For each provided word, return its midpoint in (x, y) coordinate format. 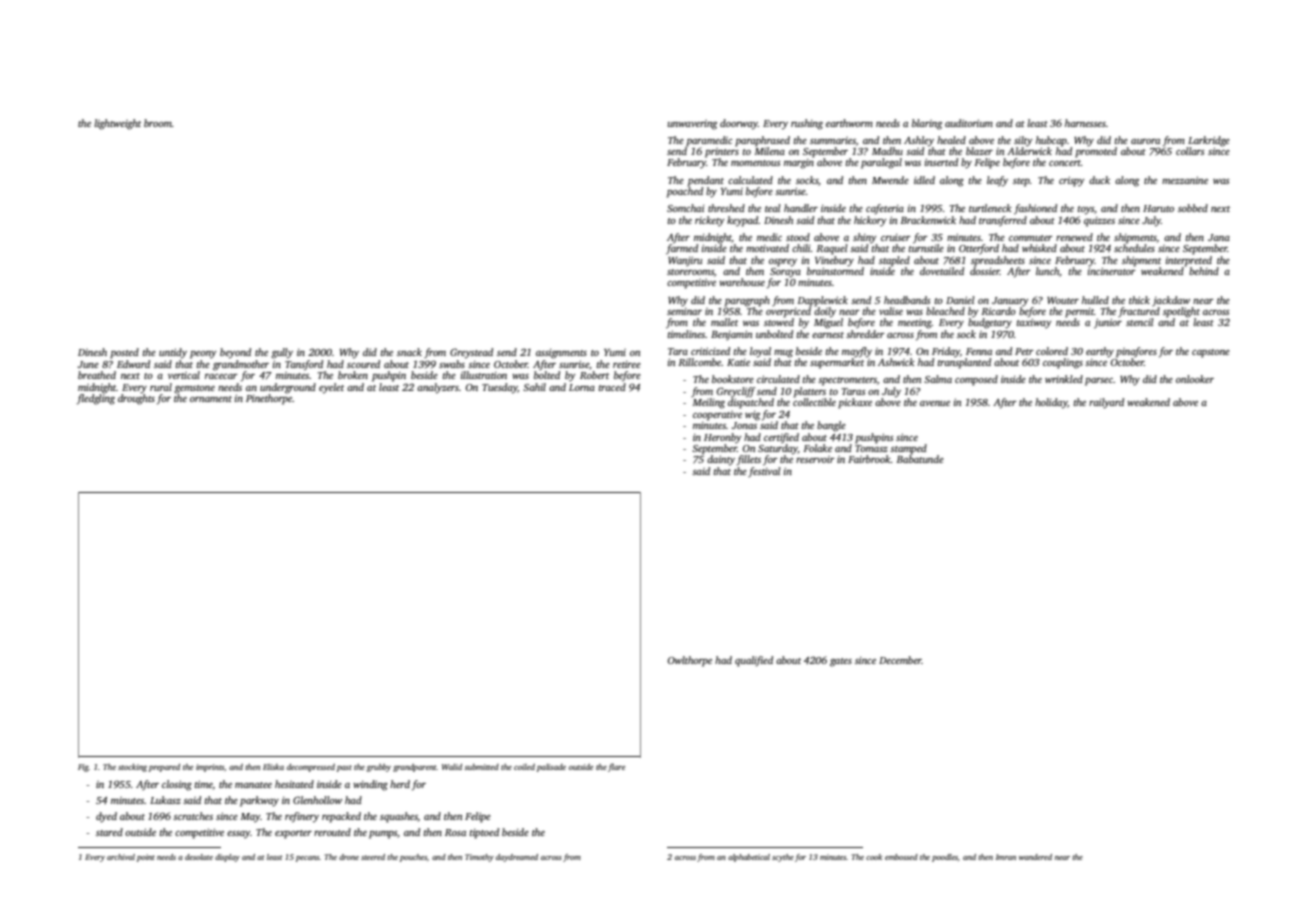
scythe (783, 858)
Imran (1006, 857)
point (146, 858)
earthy (1100, 352)
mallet (724, 322)
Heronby (723, 438)
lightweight (117, 124)
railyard (1106, 403)
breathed (97, 375)
